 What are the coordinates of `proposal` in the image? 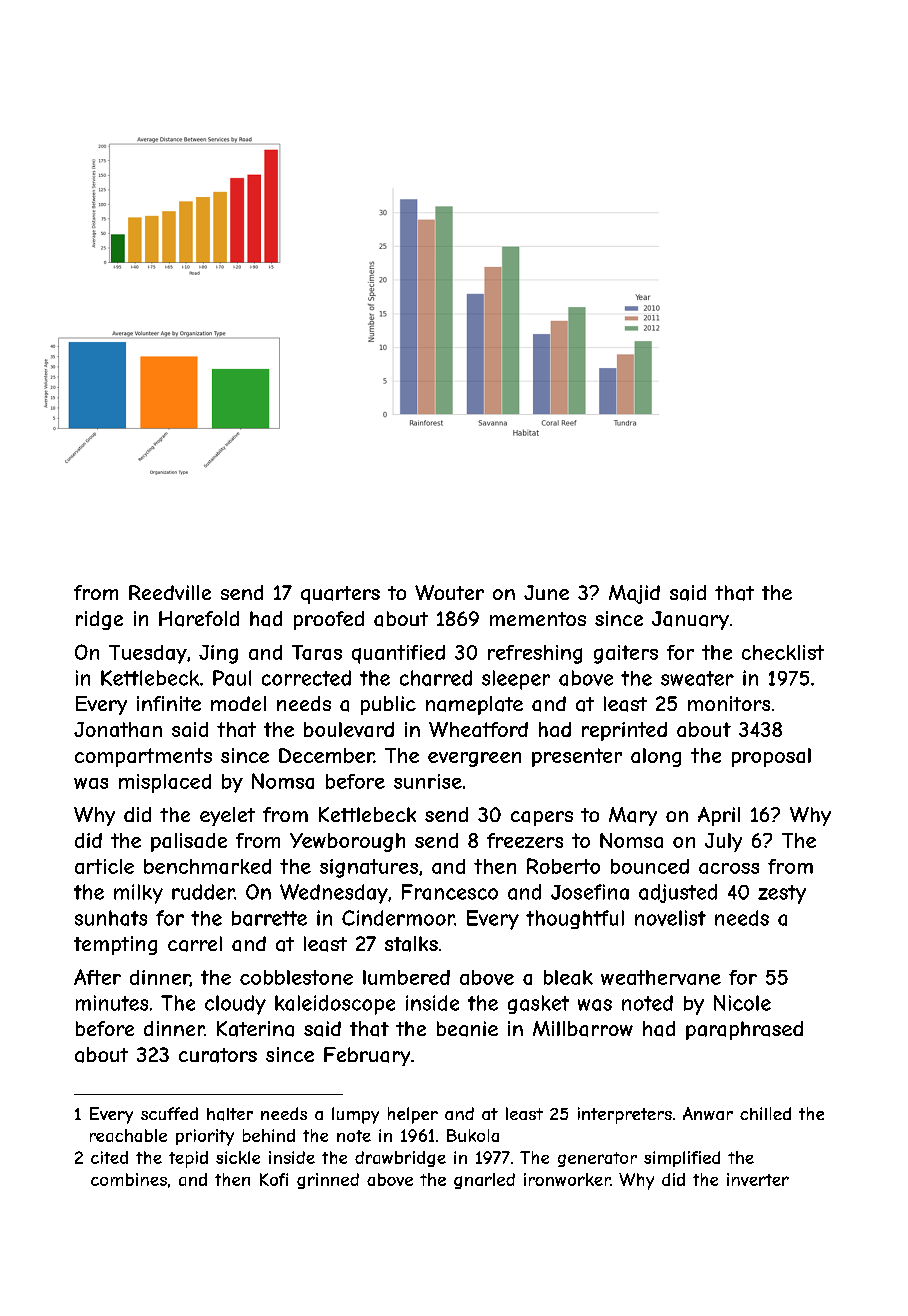 It's located at (771, 757).
